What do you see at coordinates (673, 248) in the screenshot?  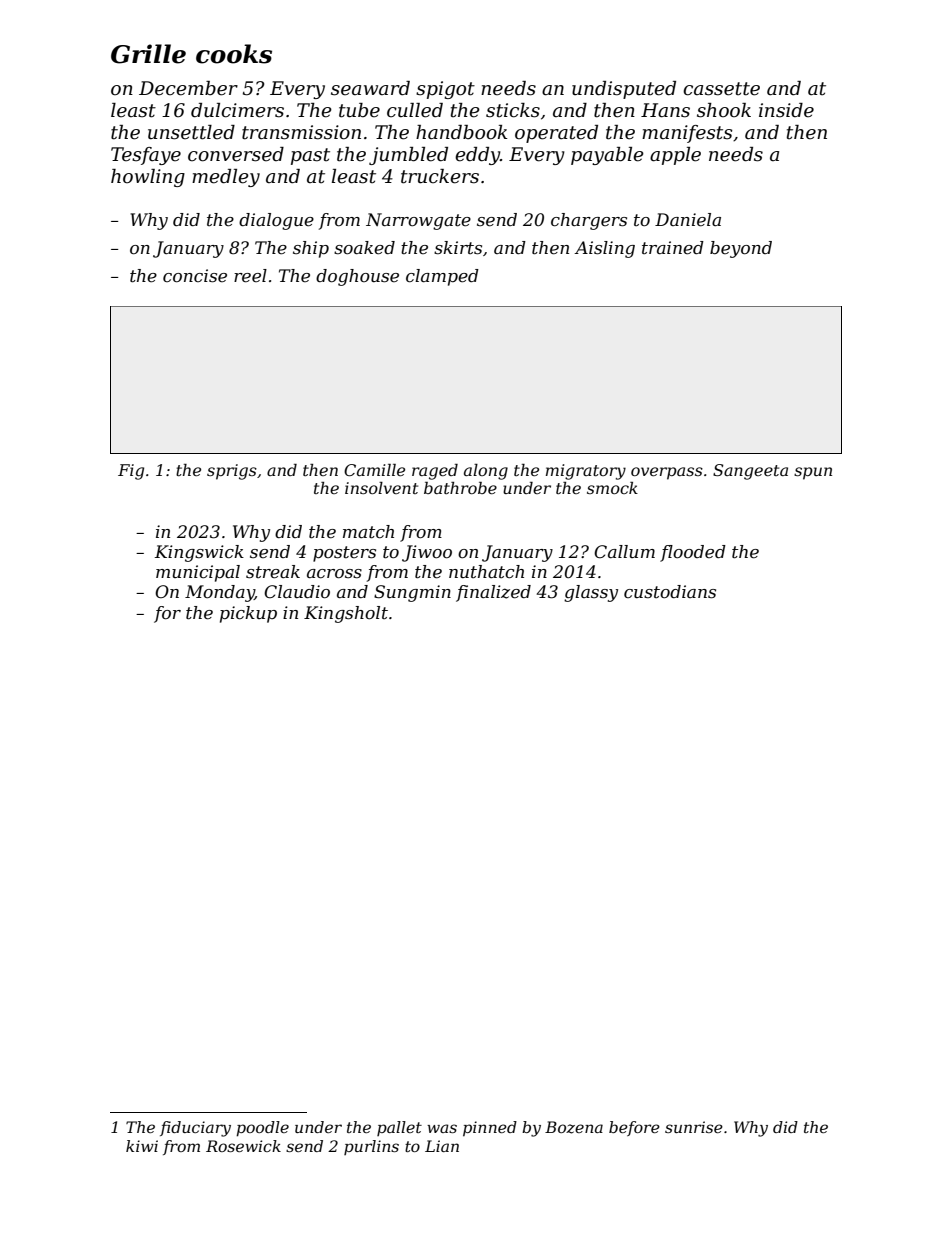 I see `trained` at bounding box center [673, 248].
